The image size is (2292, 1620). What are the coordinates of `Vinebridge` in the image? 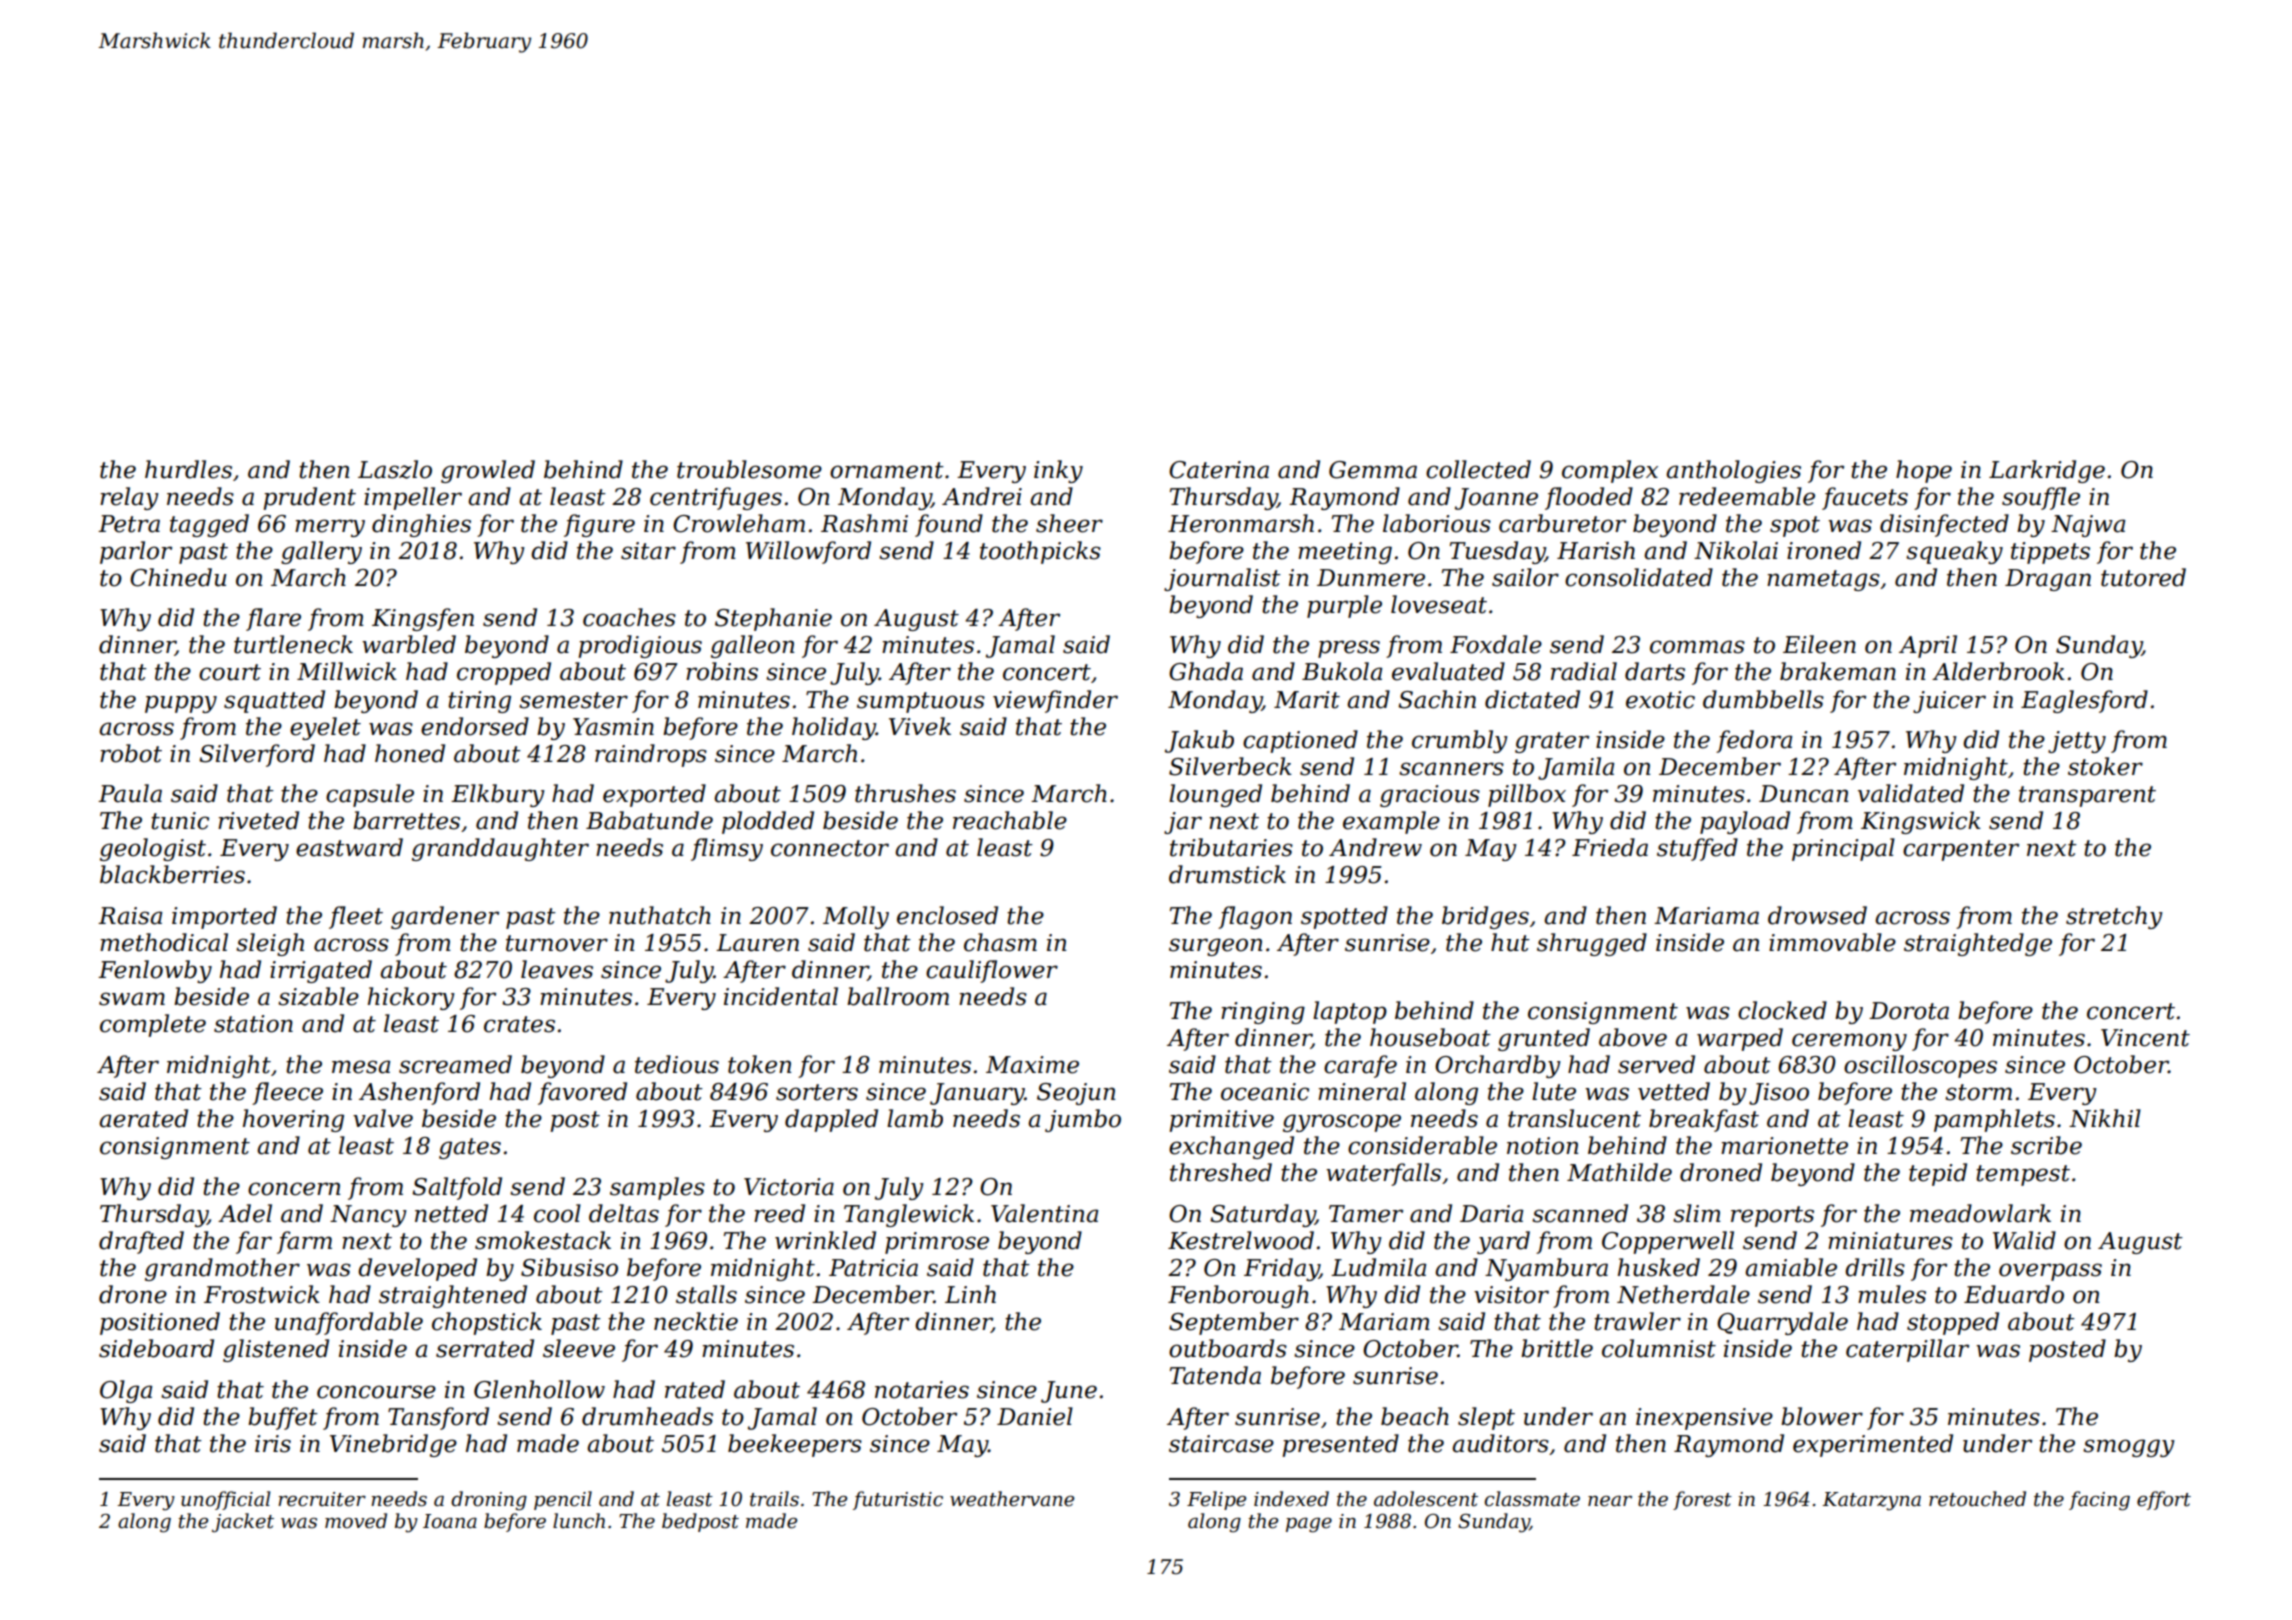 It's located at (393, 1445).
